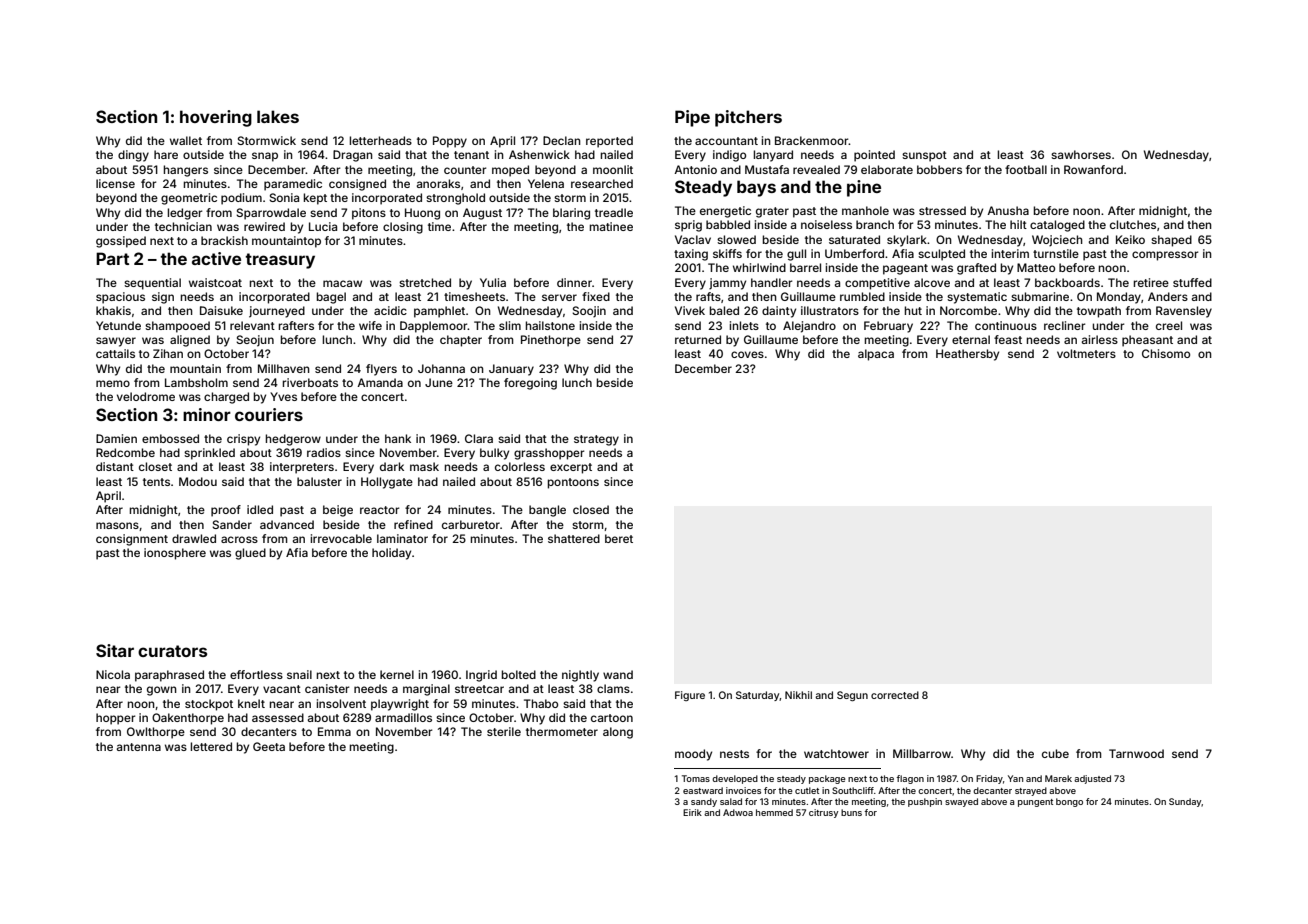 The height and width of the document is (924, 1308). What do you see at coordinates (211, 746) in the document?
I see `lettered` at bounding box center [211, 746].
